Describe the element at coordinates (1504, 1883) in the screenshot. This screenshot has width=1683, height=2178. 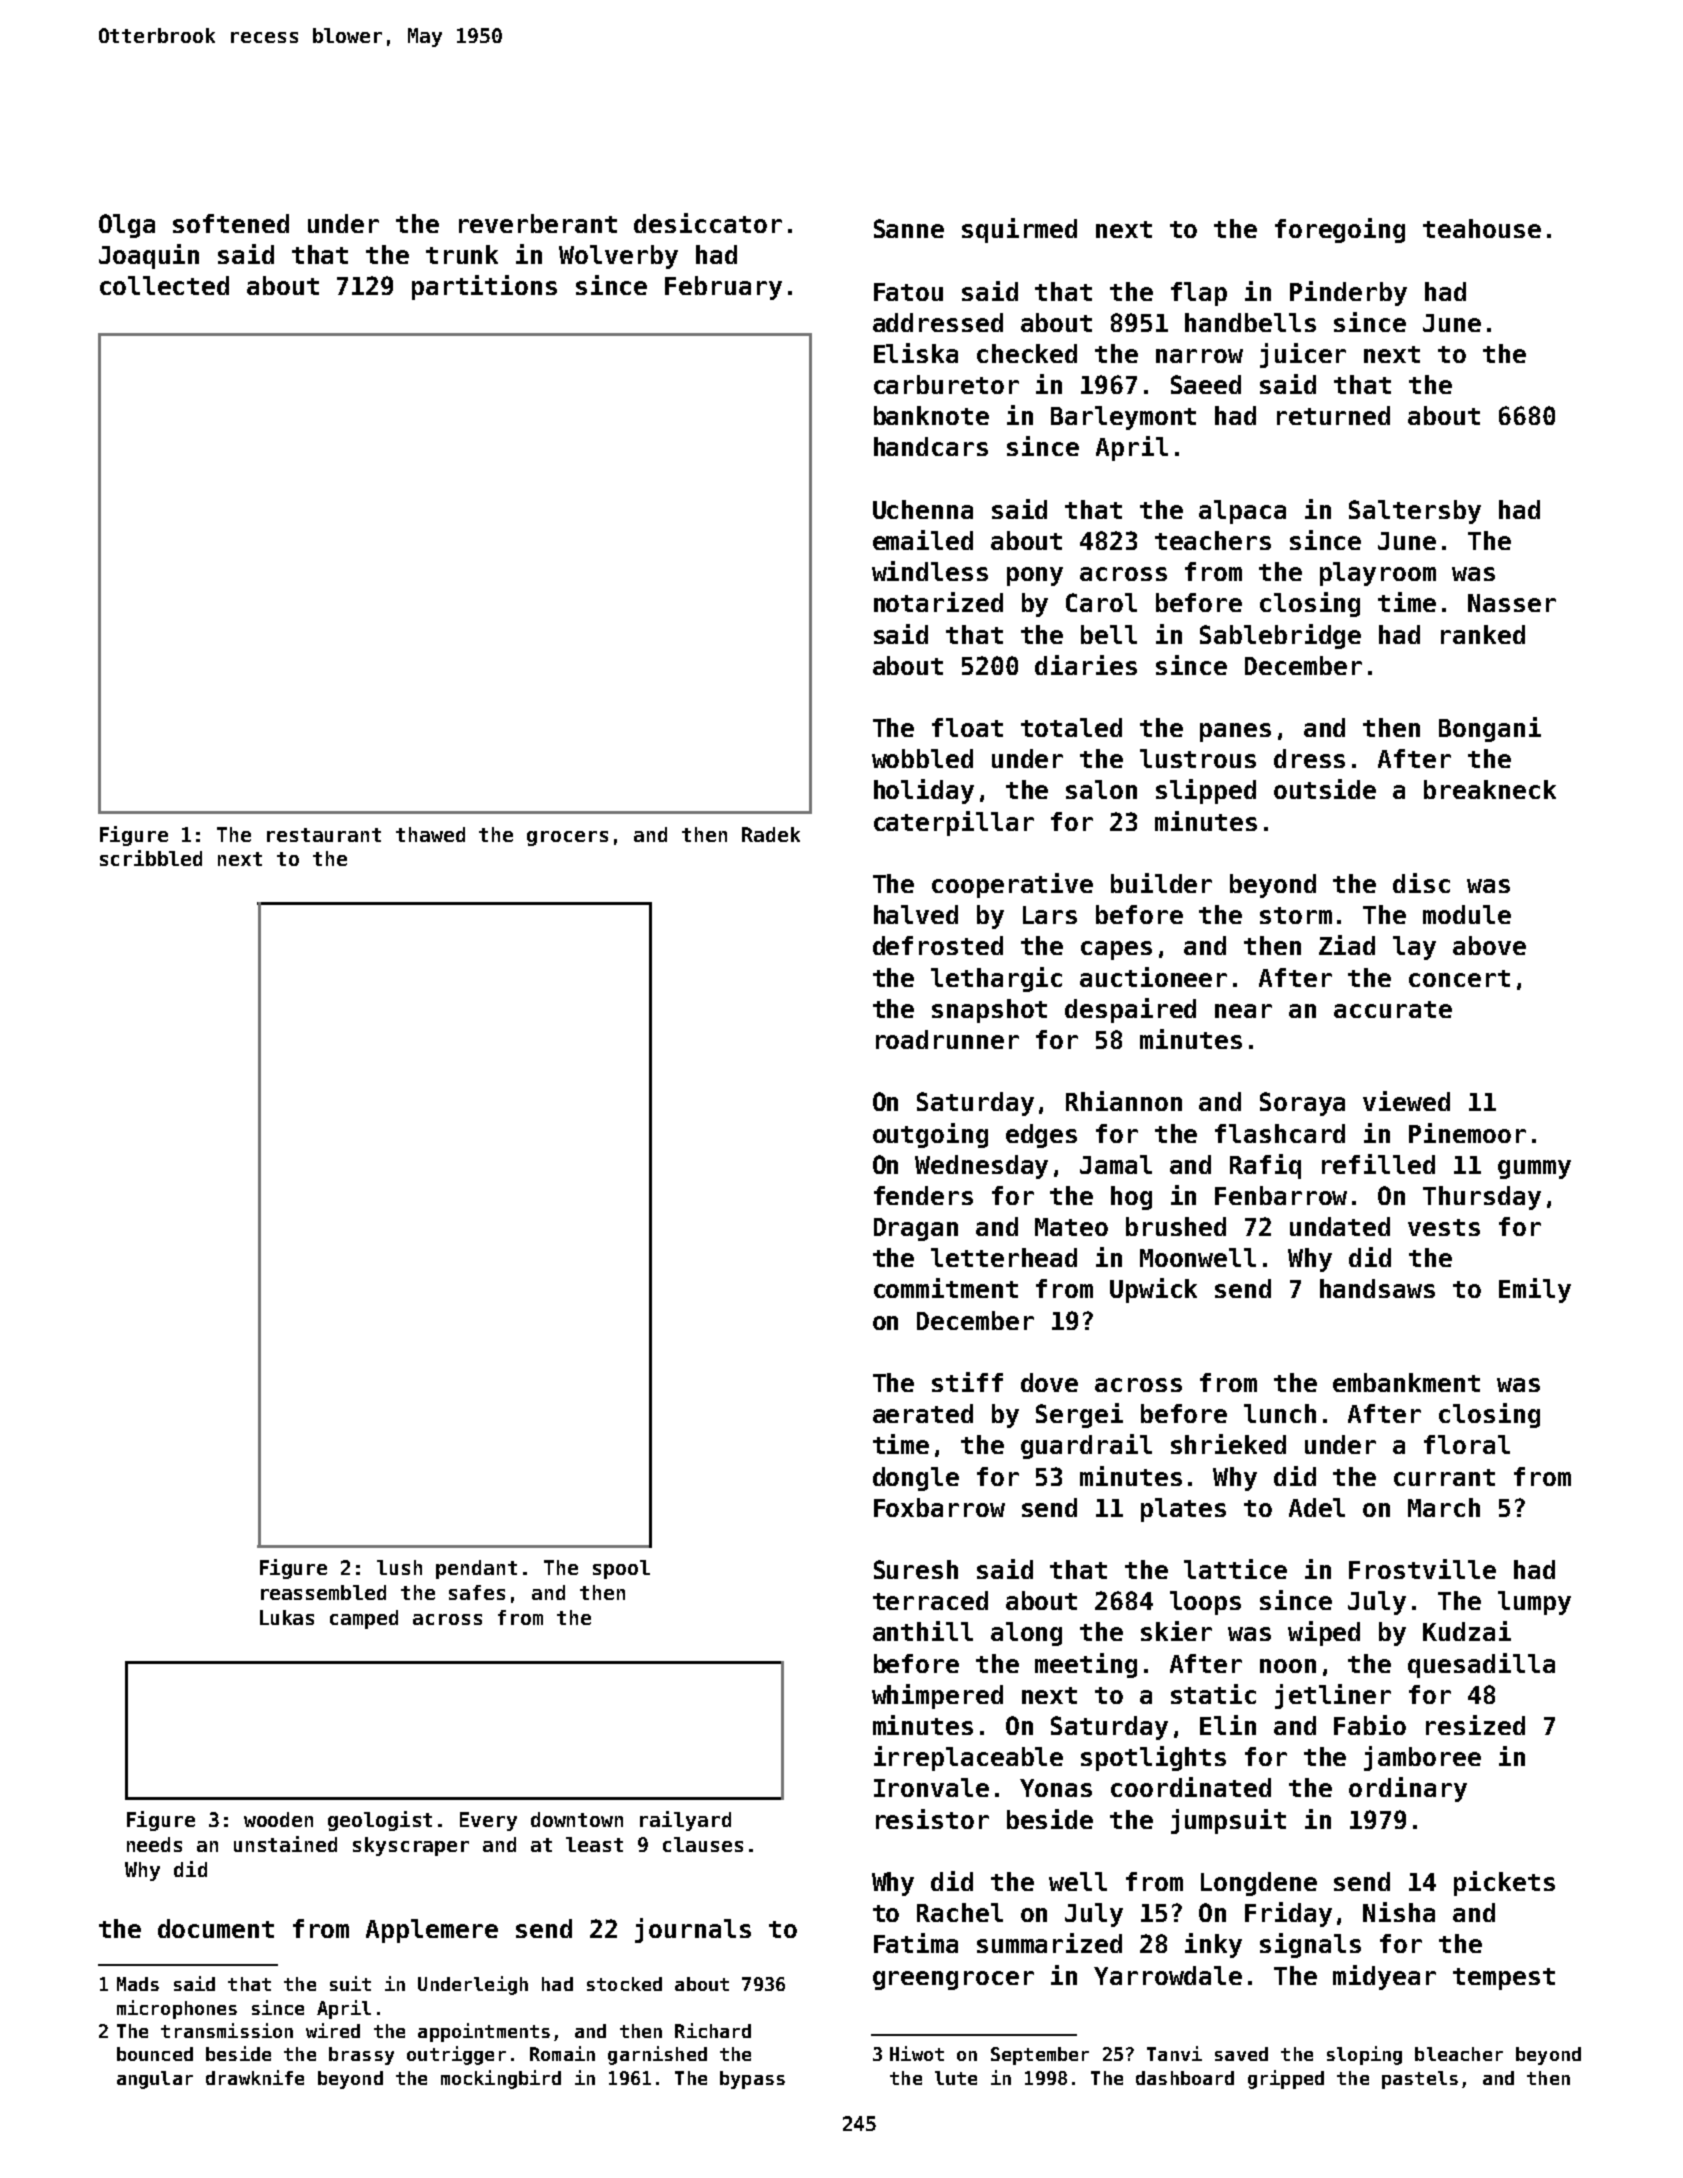
I see `pickets` at that location.
